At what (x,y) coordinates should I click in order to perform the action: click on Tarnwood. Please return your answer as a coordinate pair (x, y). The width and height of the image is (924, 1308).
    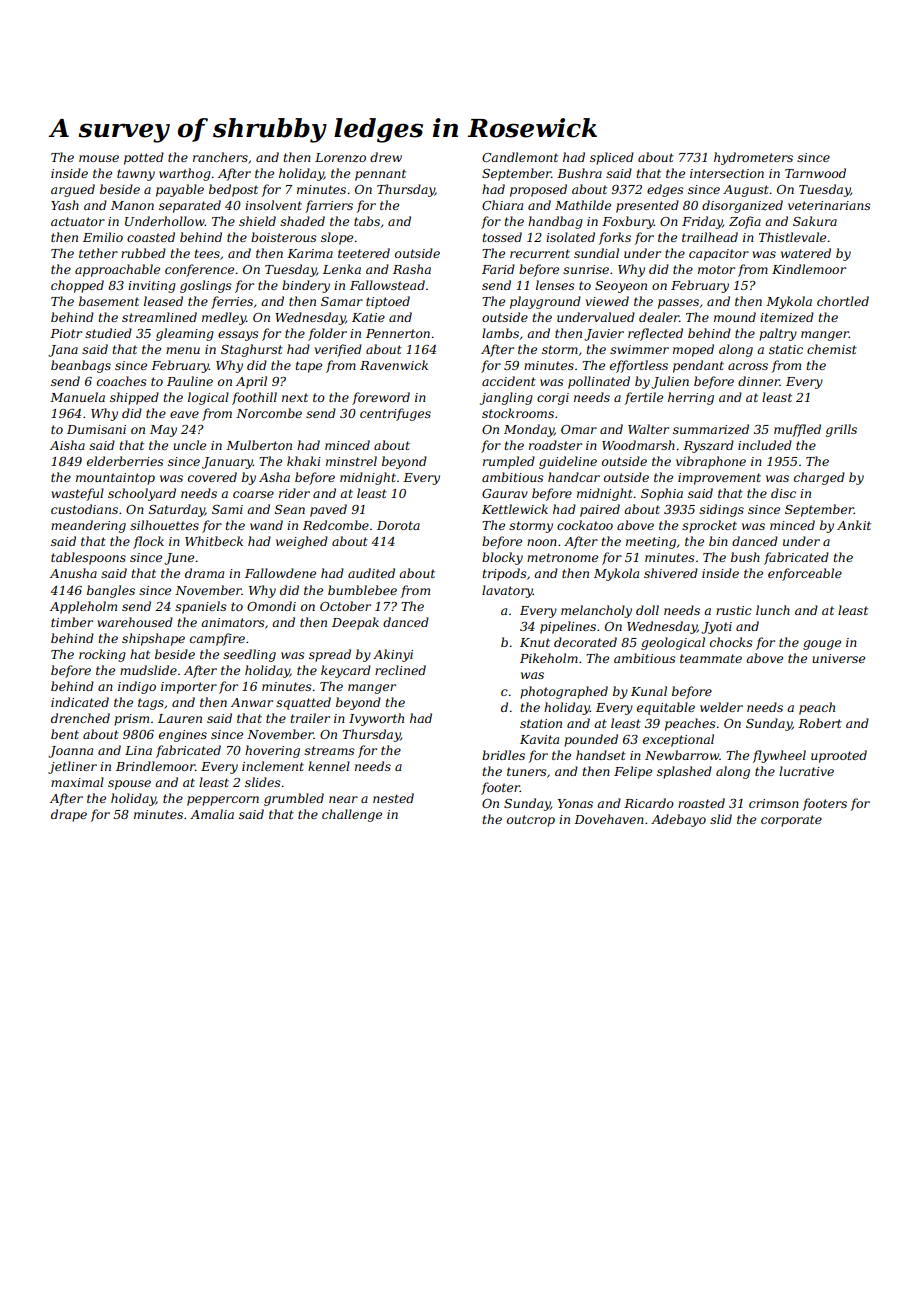
    Looking at the image, I should click on (815, 173).
